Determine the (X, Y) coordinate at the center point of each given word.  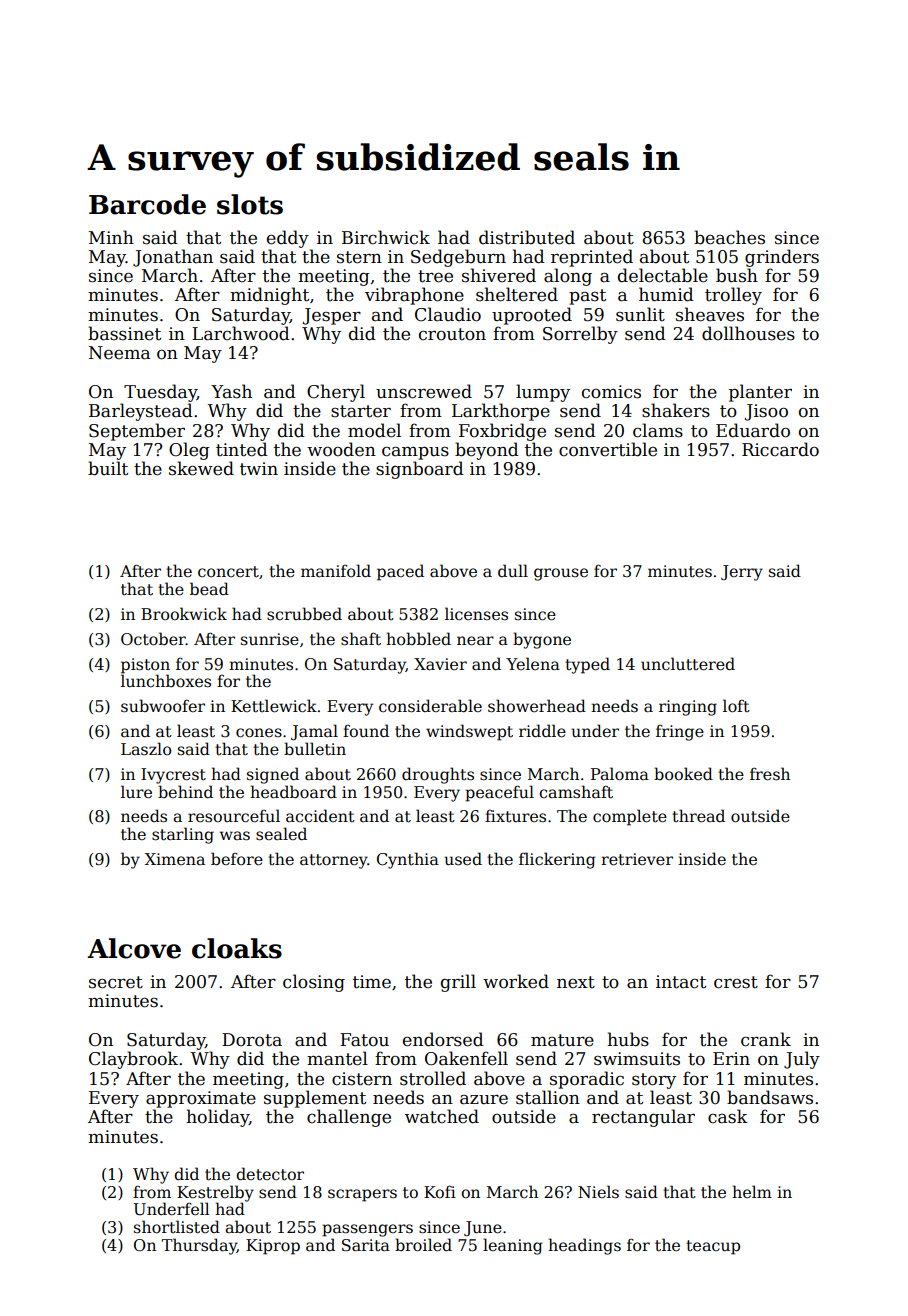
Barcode (147, 204)
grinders (782, 258)
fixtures (515, 815)
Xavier (440, 664)
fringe (680, 733)
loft (736, 706)
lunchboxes (166, 681)
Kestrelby (215, 1193)
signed (273, 775)
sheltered (517, 294)
